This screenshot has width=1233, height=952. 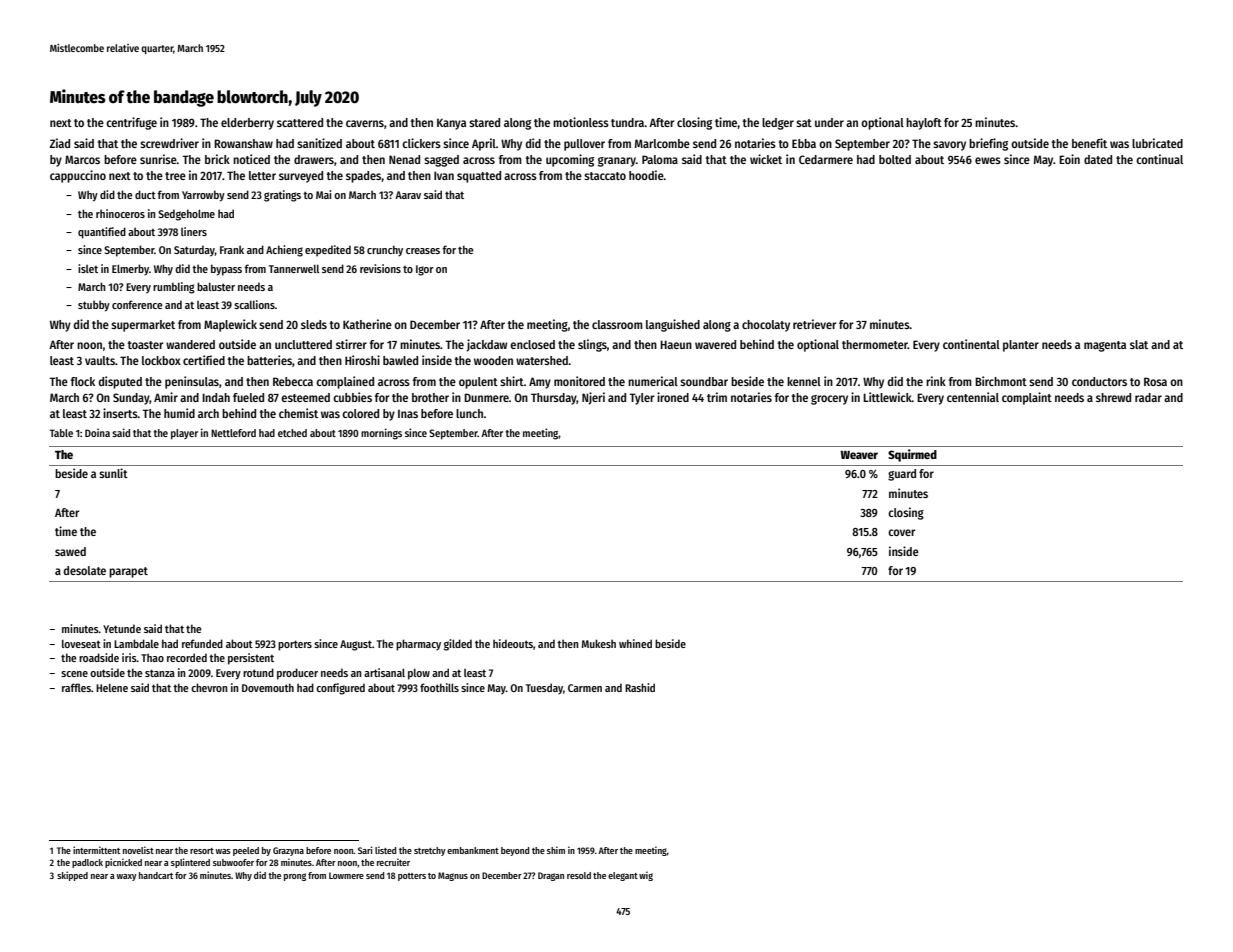 I want to click on peninsulas, so click(x=192, y=382).
